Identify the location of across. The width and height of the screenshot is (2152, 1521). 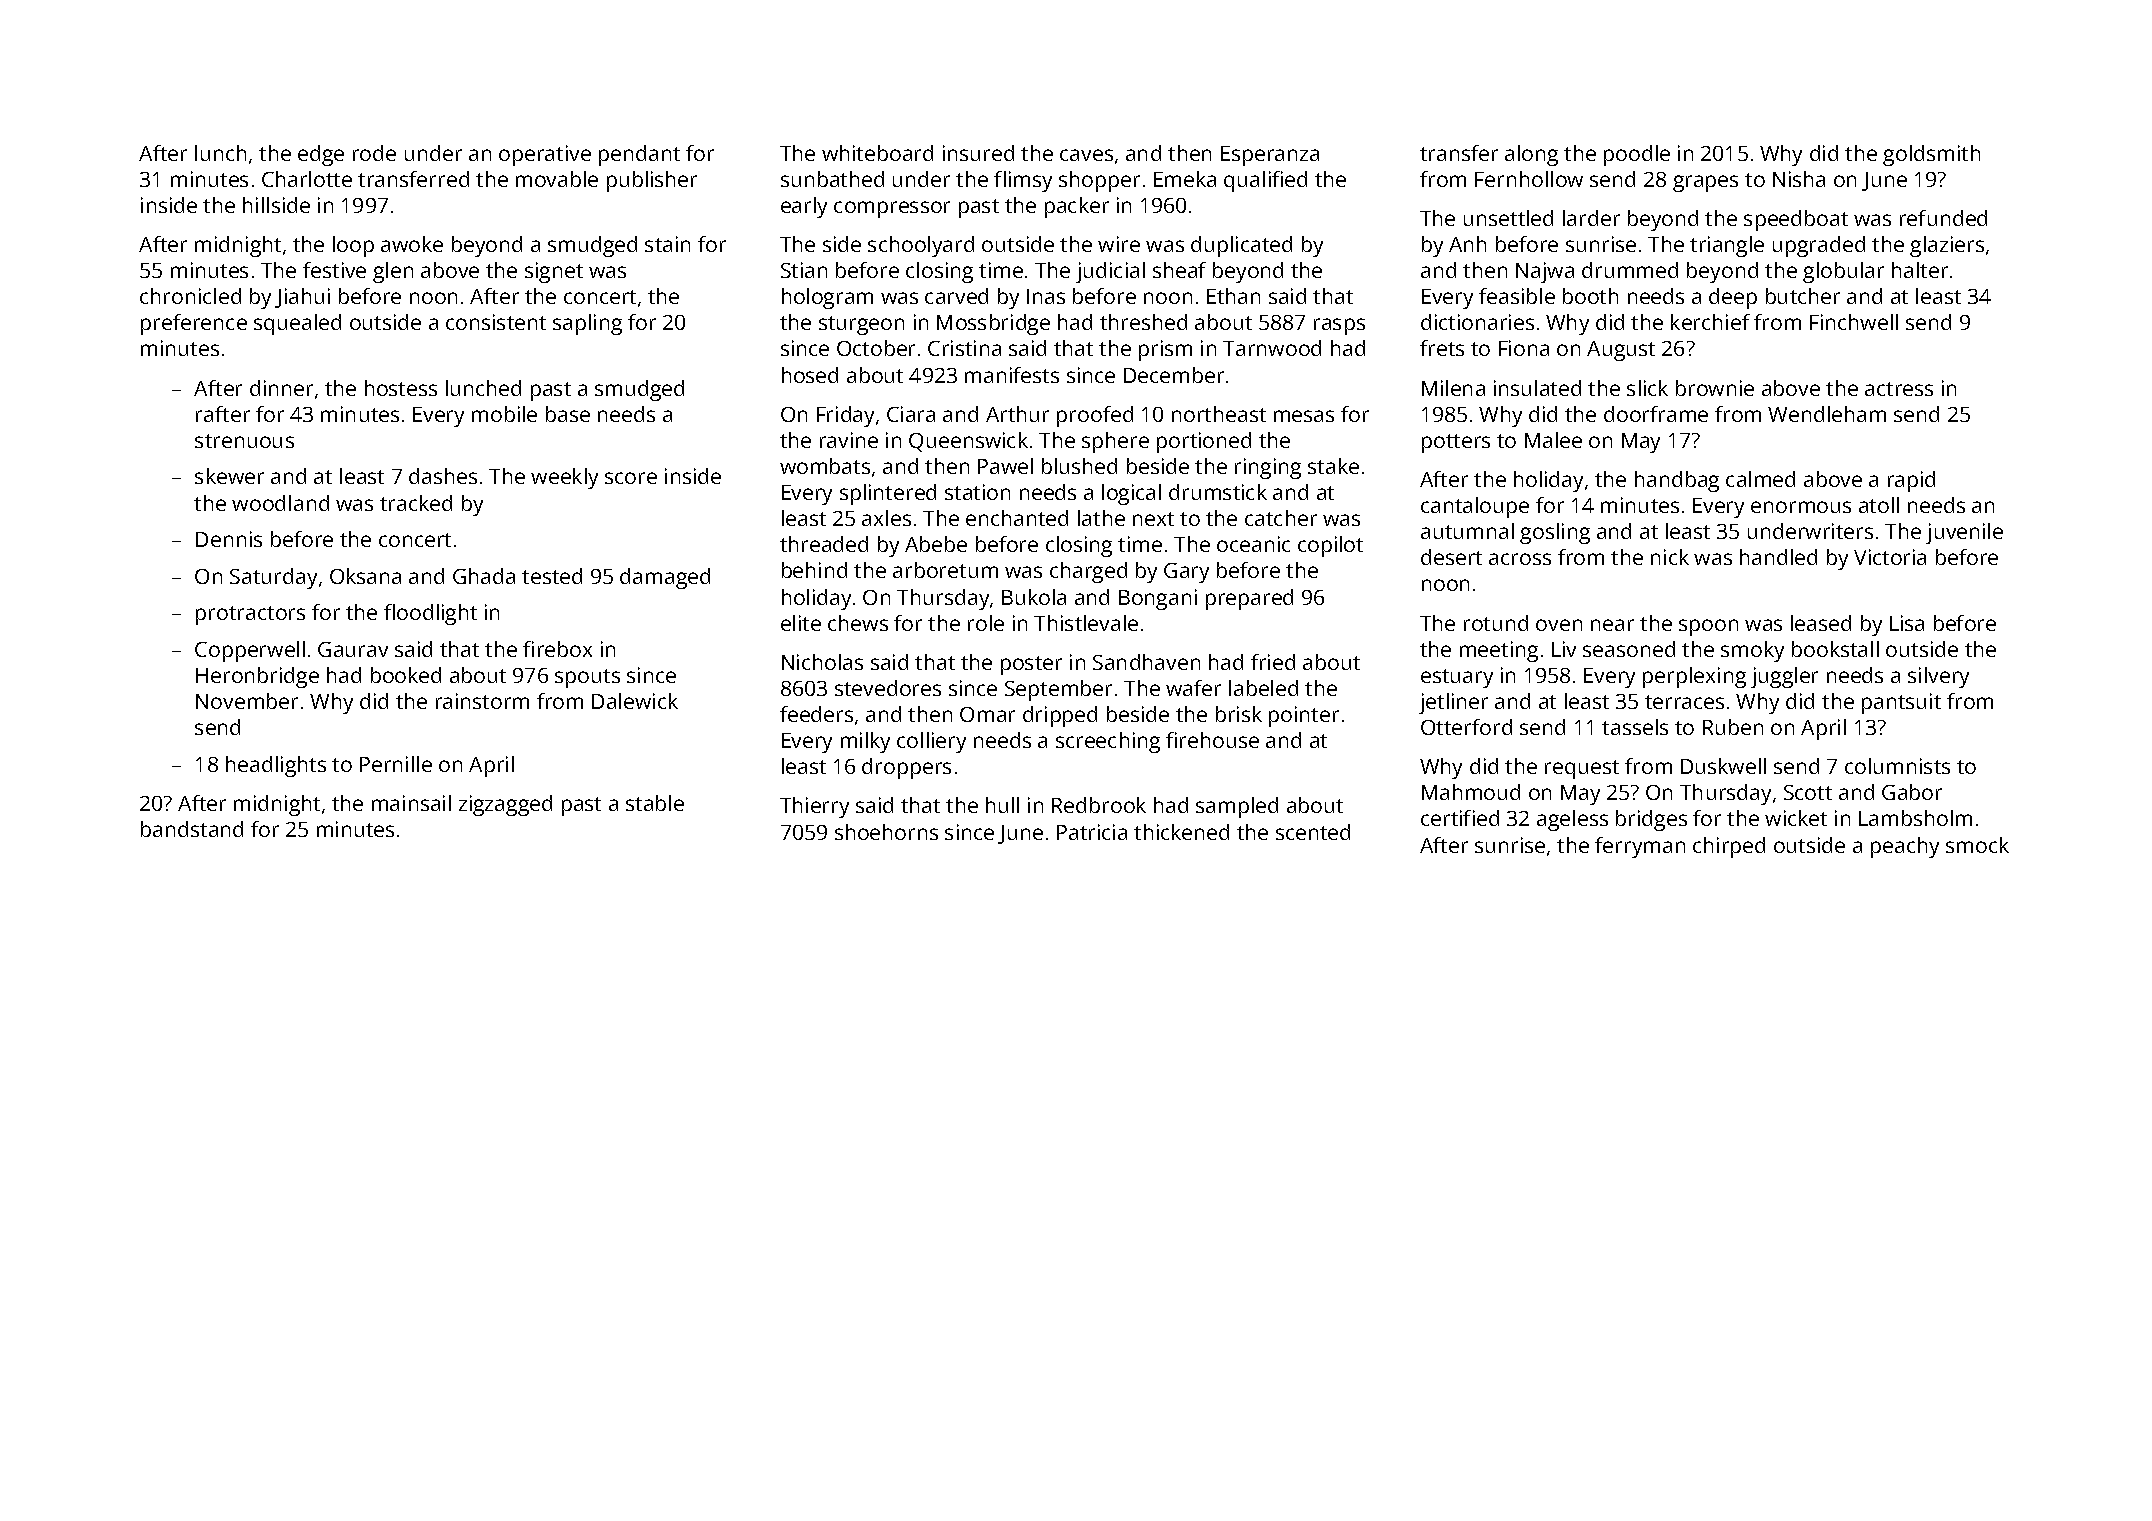
(1520, 559).
